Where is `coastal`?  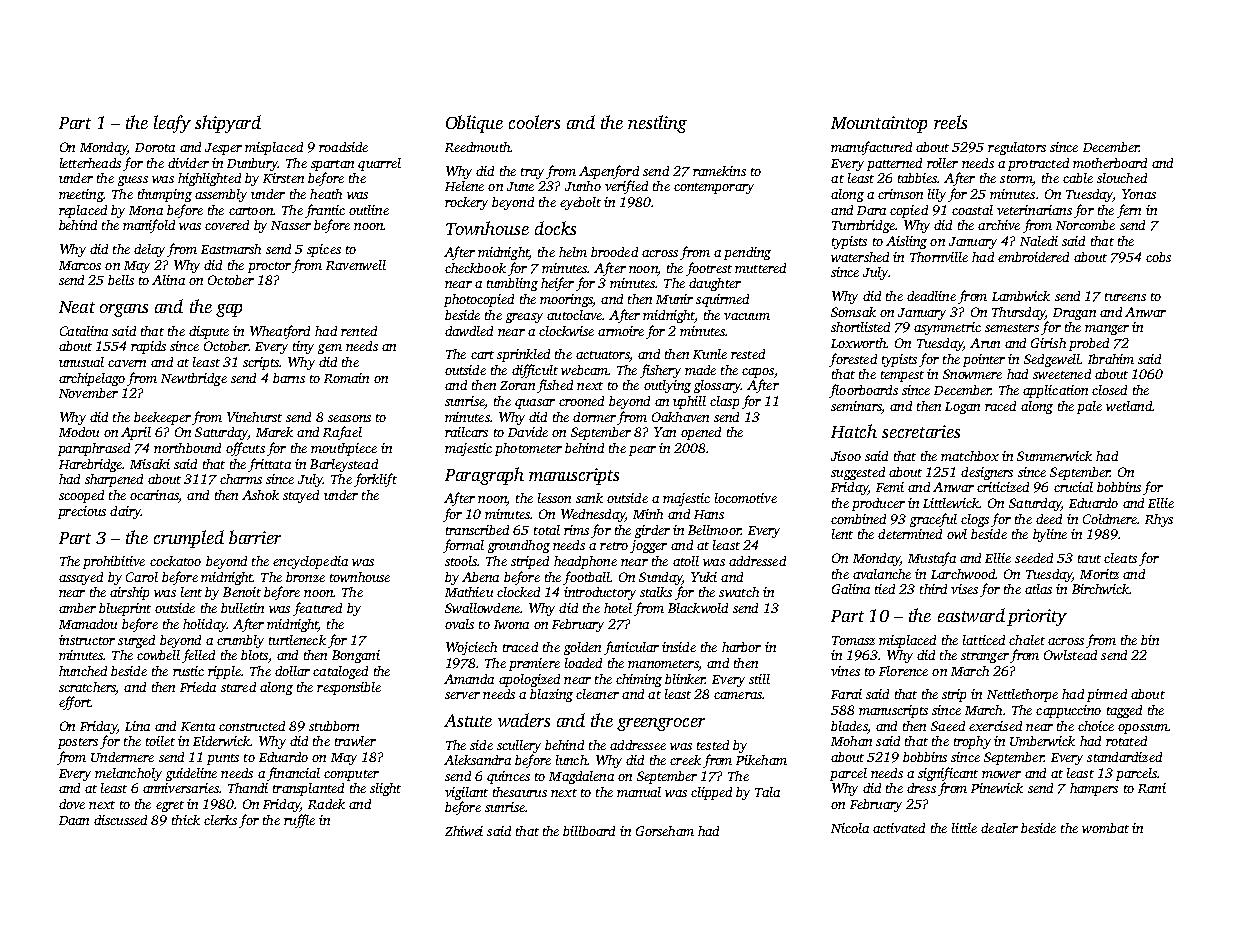
coastal is located at coordinates (972, 210).
